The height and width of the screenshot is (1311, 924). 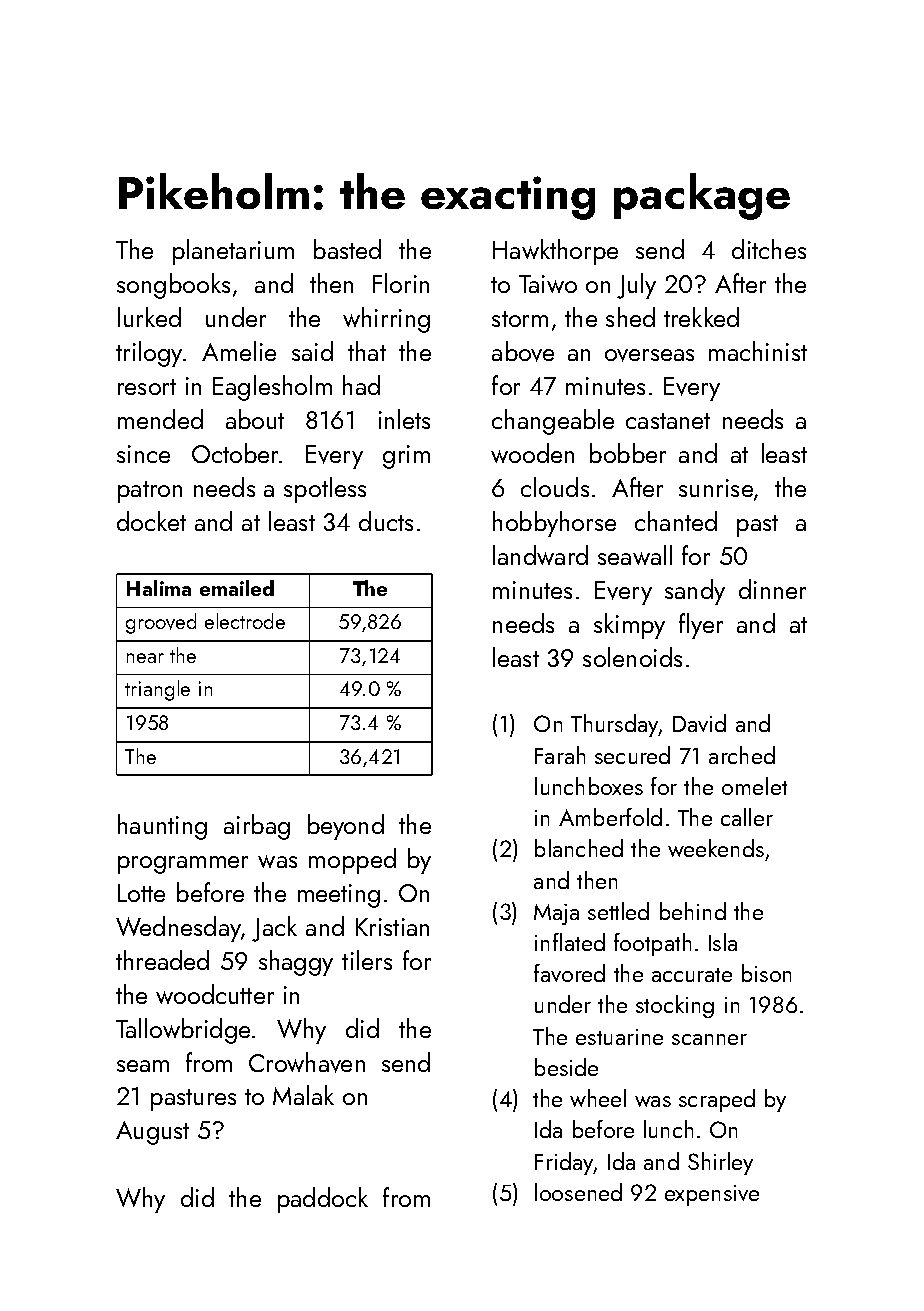 I want to click on Hawkthorpe, so click(x=555, y=252).
